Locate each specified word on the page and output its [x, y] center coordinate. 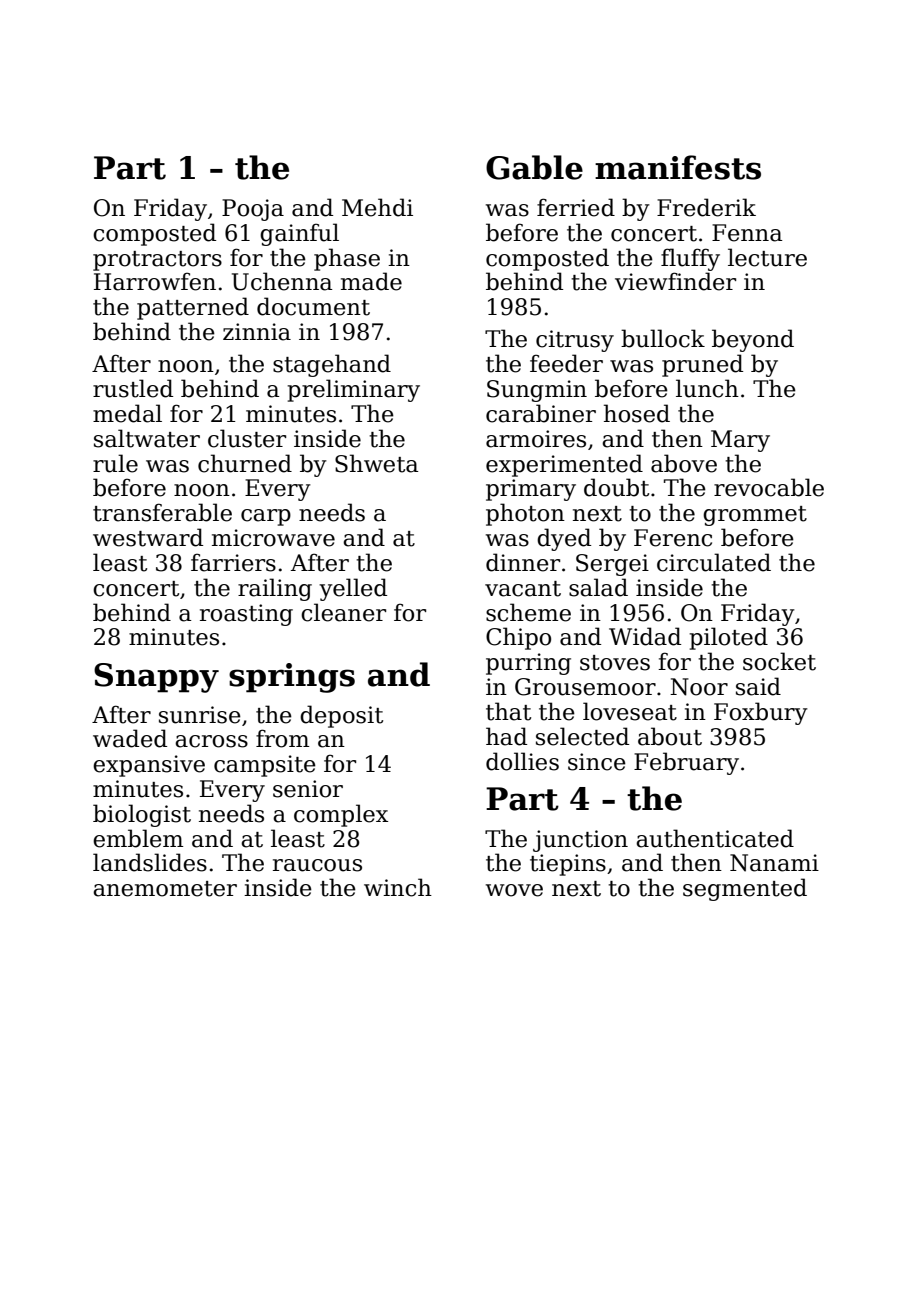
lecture [767, 257]
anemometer [165, 889]
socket [779, 661]
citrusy [575, 341]
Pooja [253, 210]
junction [580, 841]
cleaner [343, 612]
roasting [246, 615]
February [686, 763]
